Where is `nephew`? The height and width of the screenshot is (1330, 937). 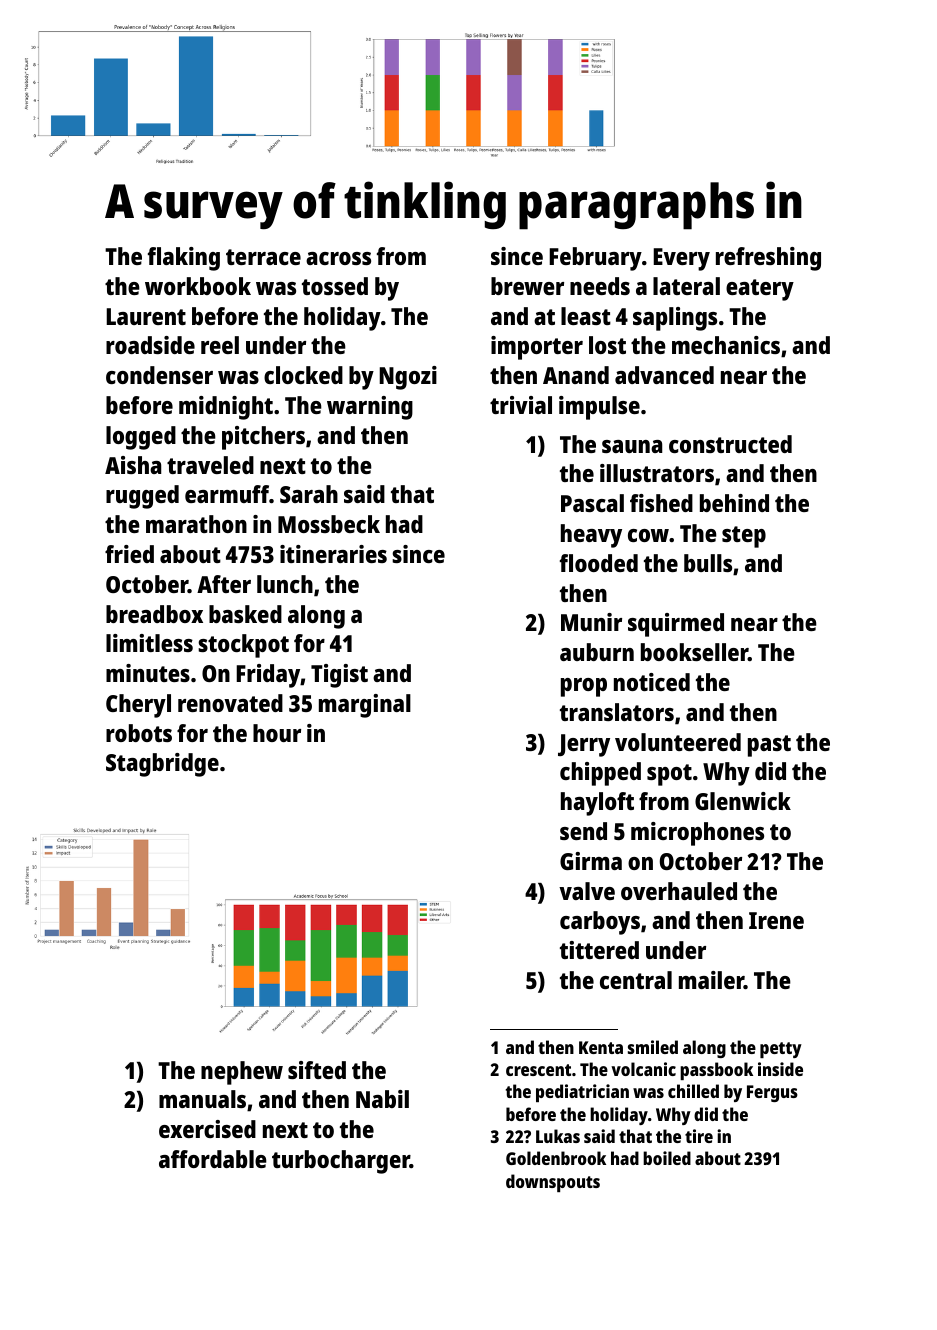
nephew is located at coordinates (242, 1073).
